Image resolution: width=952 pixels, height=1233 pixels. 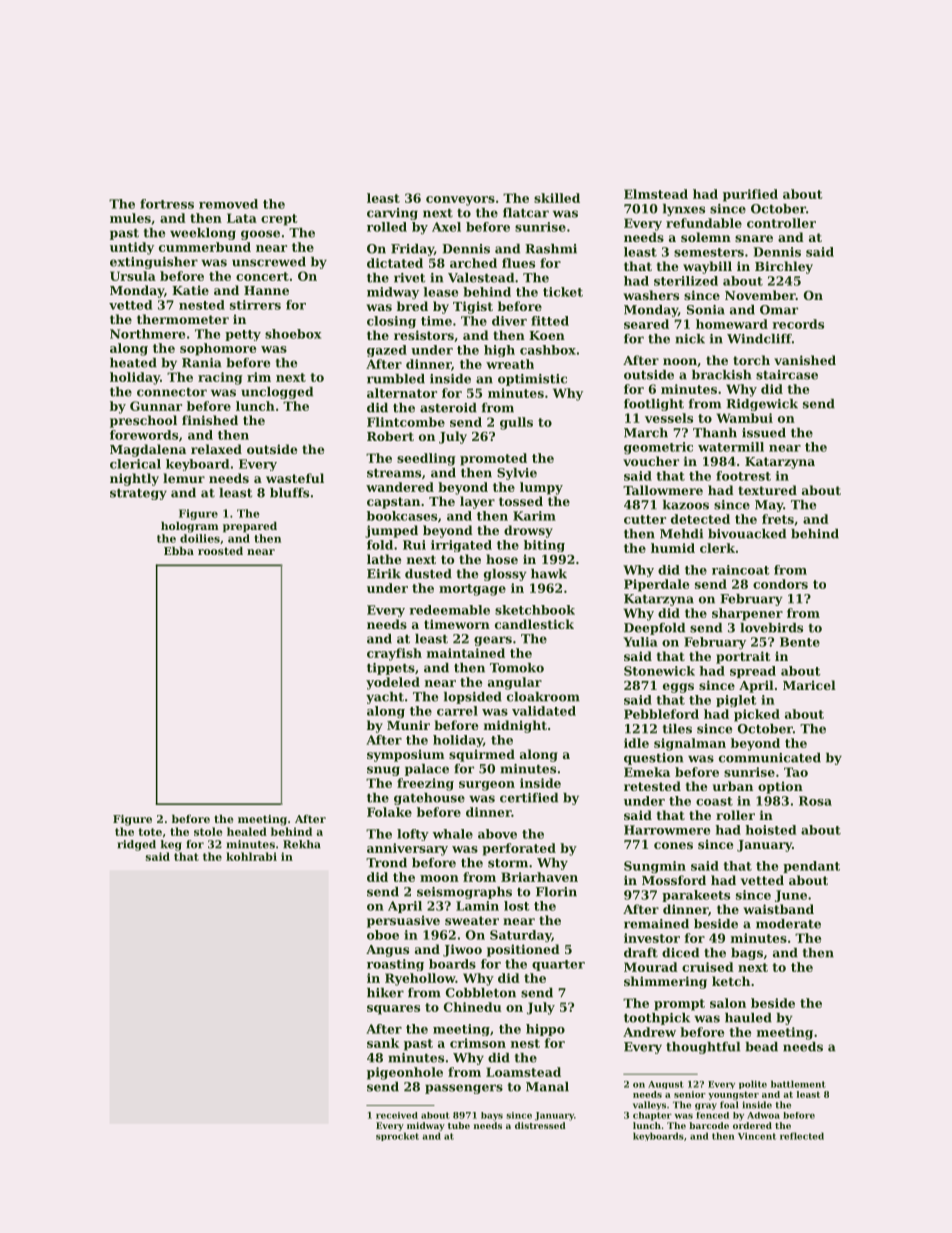 I want to click on solemn, so click(x=706, y=237).
